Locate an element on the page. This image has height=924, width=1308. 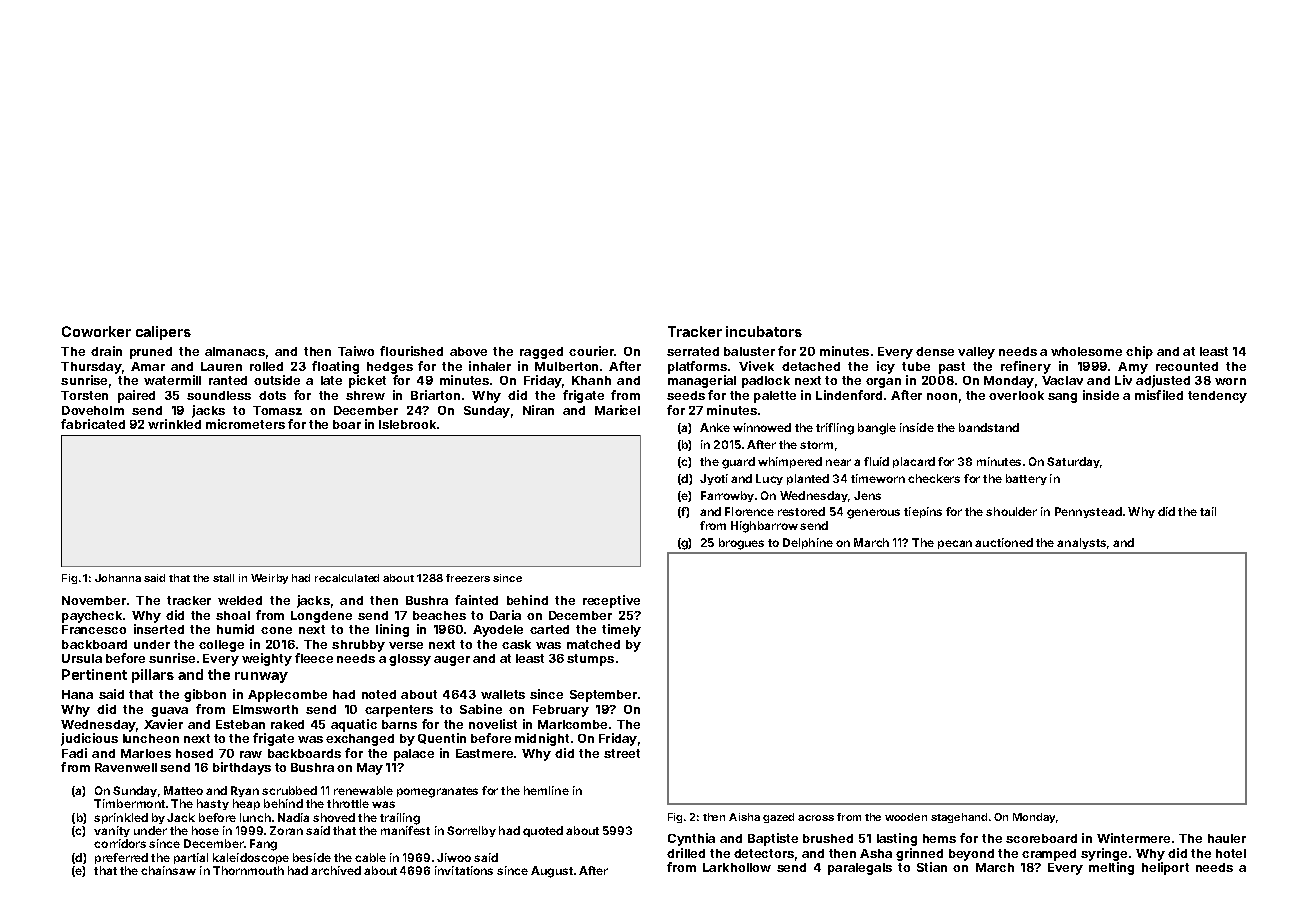
guard is located at coordinates (738, 463).
